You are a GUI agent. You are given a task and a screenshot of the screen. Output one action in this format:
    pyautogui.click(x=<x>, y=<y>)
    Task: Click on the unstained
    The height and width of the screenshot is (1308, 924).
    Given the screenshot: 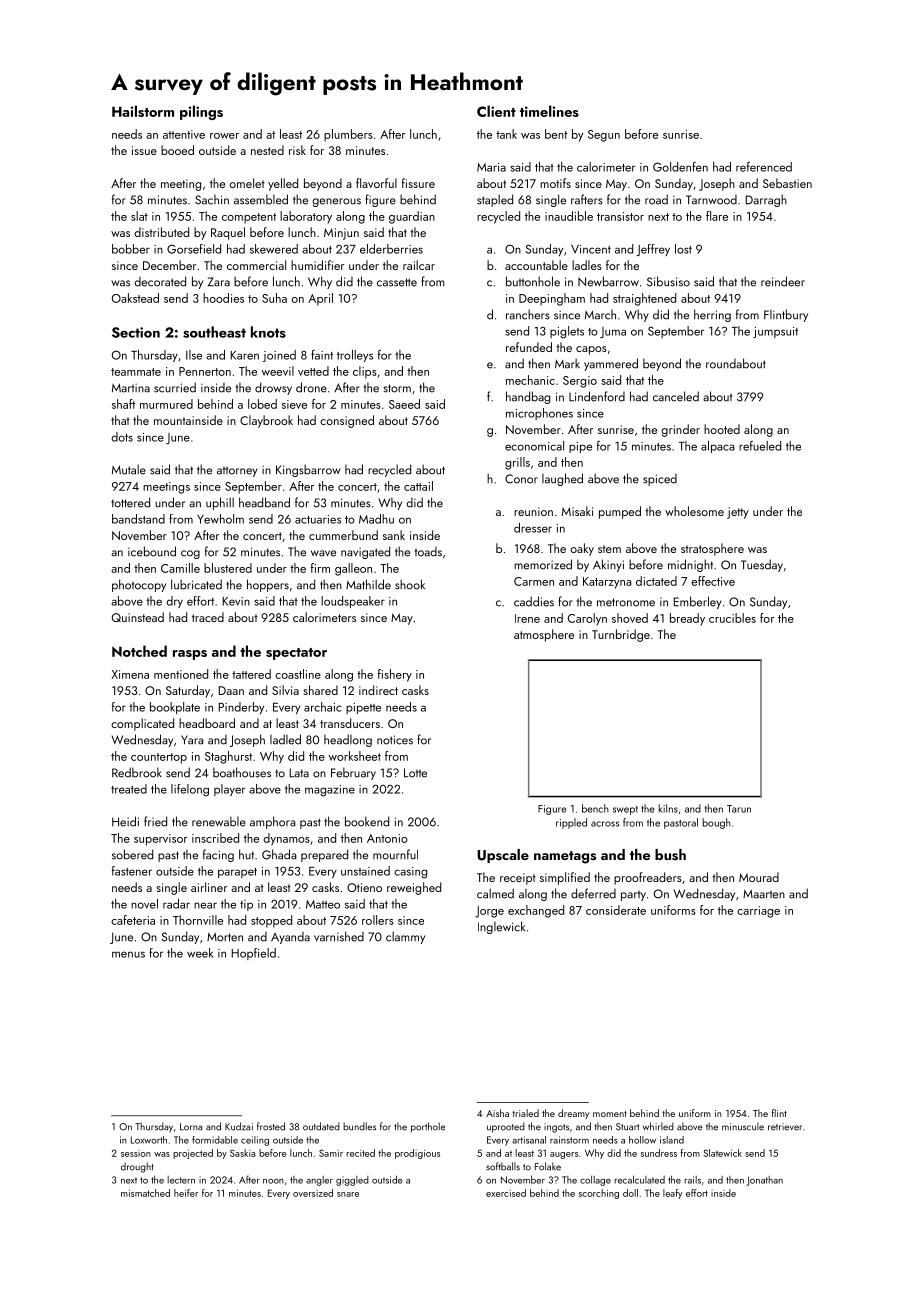 What is the action you would take?
    pyautogui.click(x=365, y=871)
